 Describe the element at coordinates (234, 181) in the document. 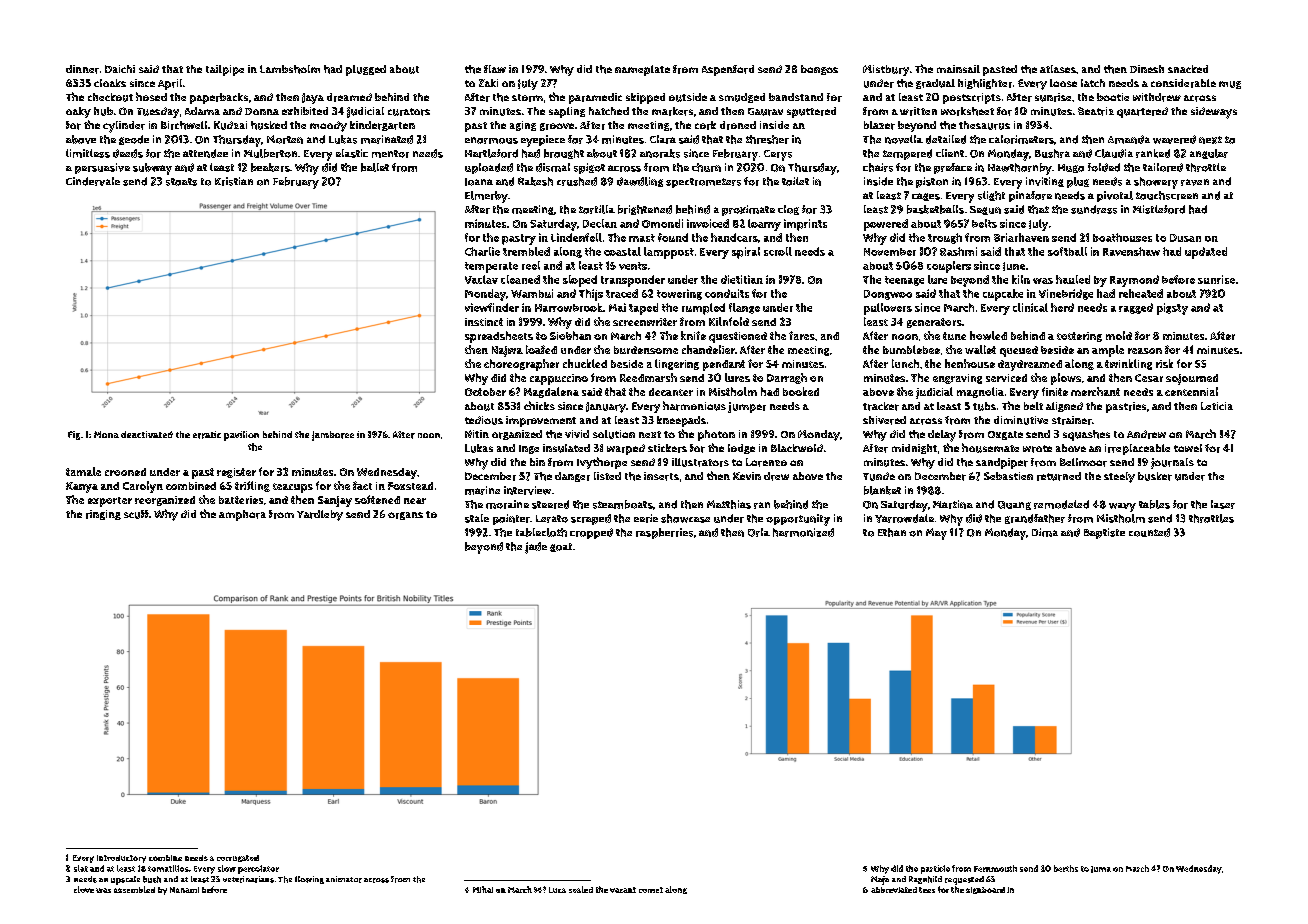

I see `Kristian` at that location.
